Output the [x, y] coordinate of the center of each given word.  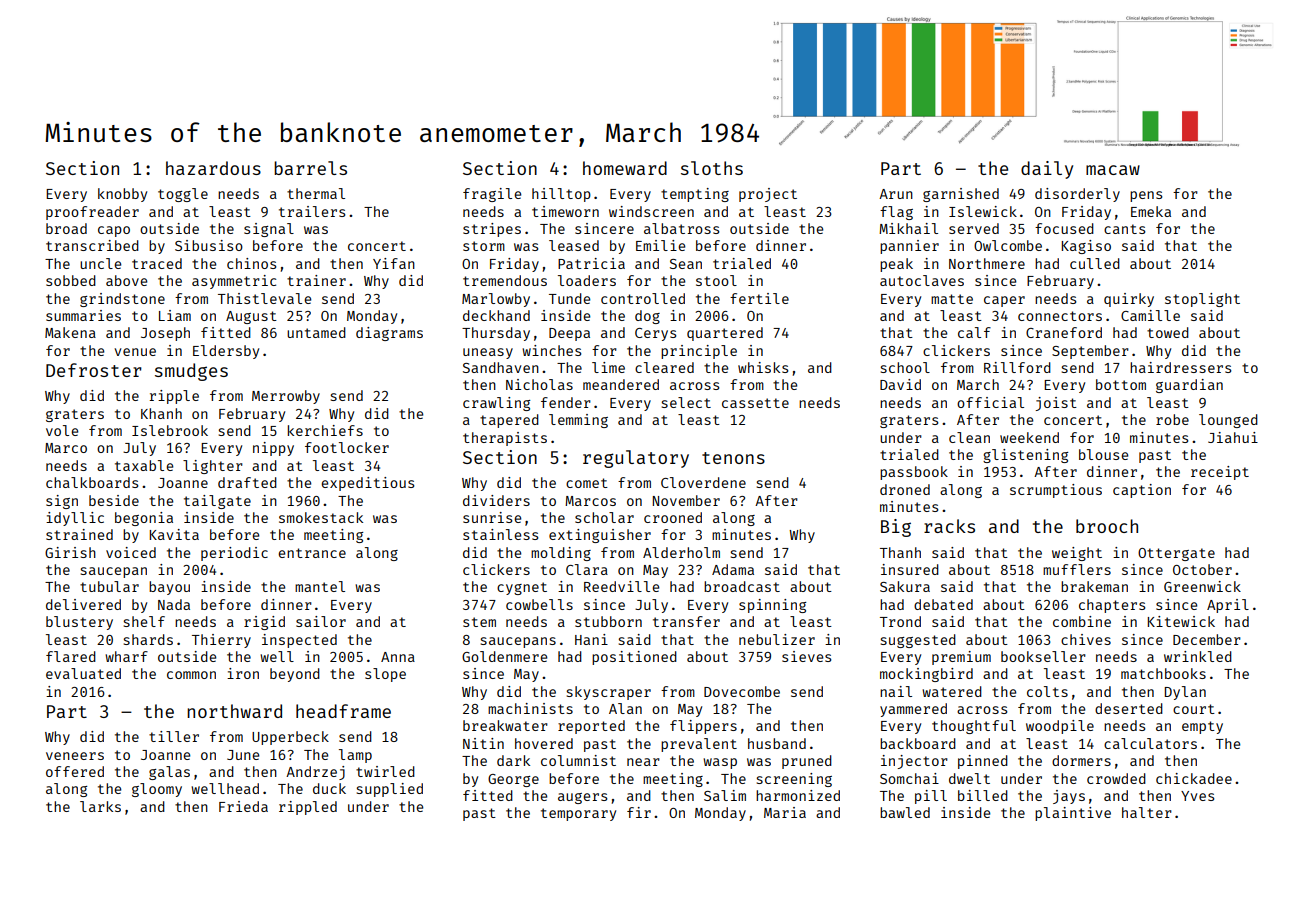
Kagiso [1086, 247]
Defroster [94, 370]
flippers [703, 727]
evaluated [83, 673]
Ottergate [1176, 554]
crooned [673, 517]
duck [329, 788]
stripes [492, 230]
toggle [183, 195]
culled [1095, 263]
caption [1142, 491]
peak [896, 265]
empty [1202, 727]
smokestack [321, 517]
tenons [733, 458]
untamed [316, 332]
